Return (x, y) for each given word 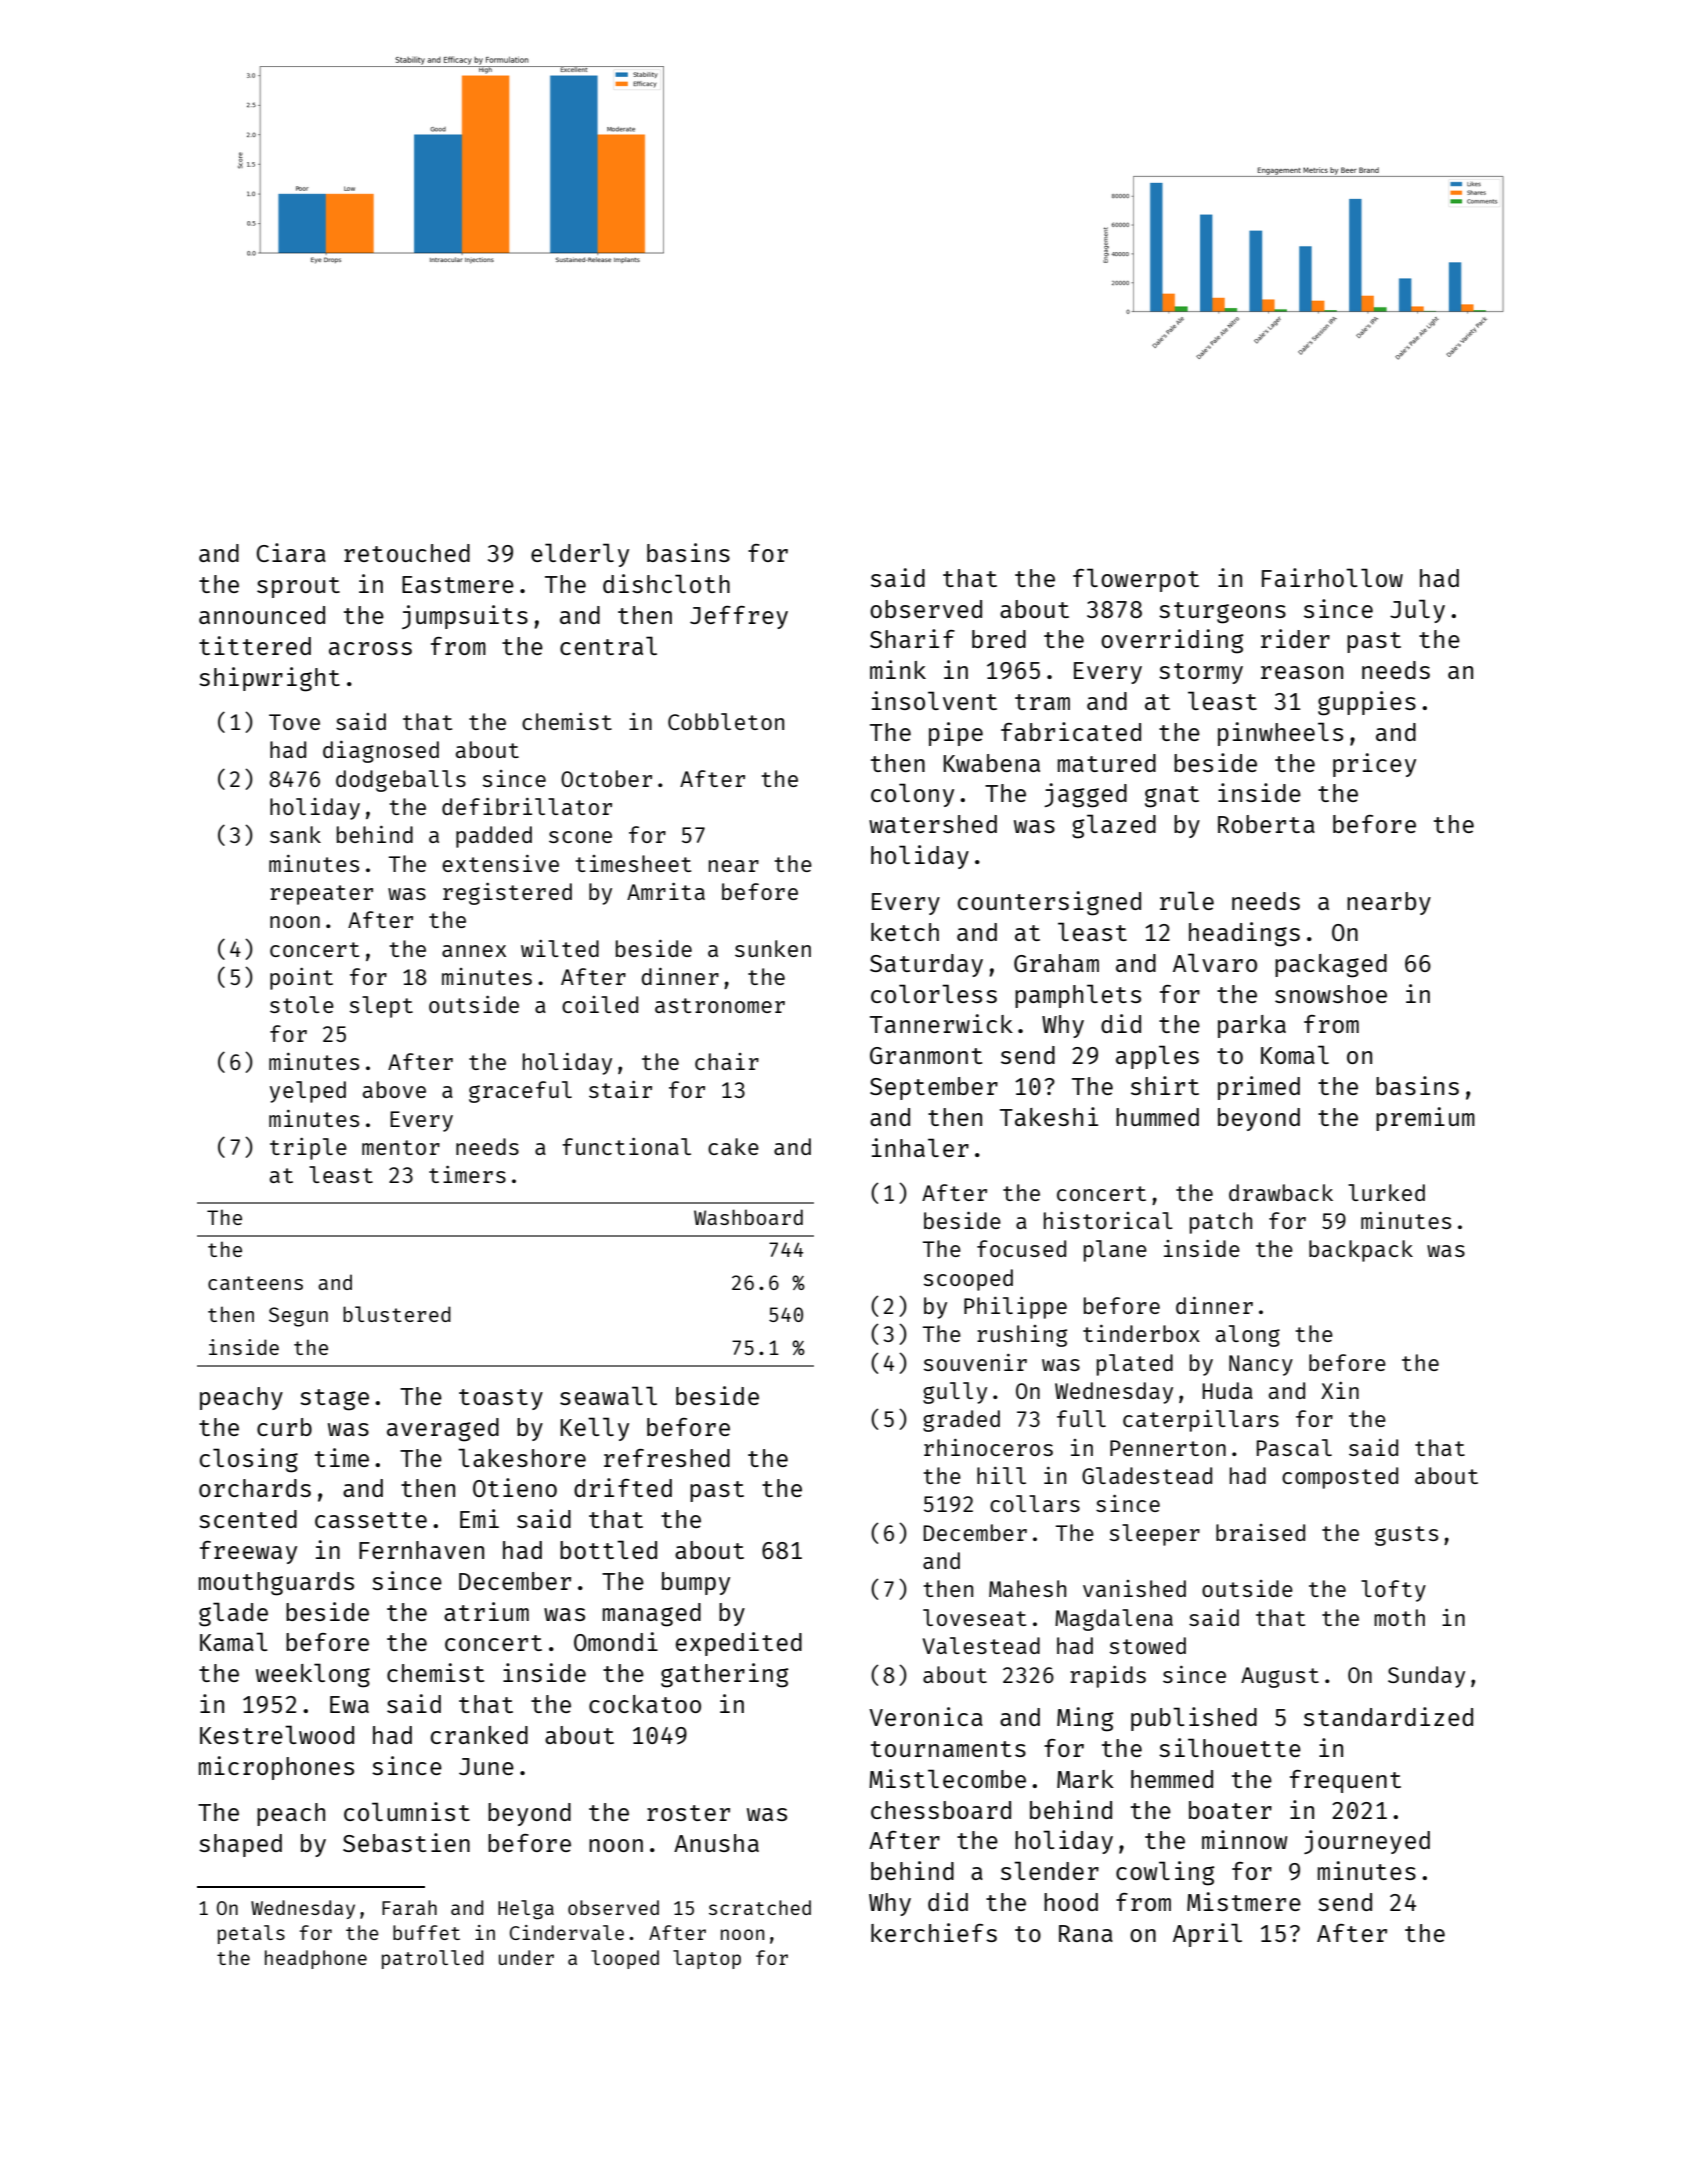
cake (733, 1146)
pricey (1374, 765)
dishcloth (666, 583)
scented (248, 1519)
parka (1252, 1026)
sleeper (1155, 1535)
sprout (298, 587)
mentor (401, 1147)
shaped (240, 1845)
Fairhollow (1332, 577)
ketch (905, 932)
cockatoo (645, 1704)
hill (1001, 1475)
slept (381, 1007)
